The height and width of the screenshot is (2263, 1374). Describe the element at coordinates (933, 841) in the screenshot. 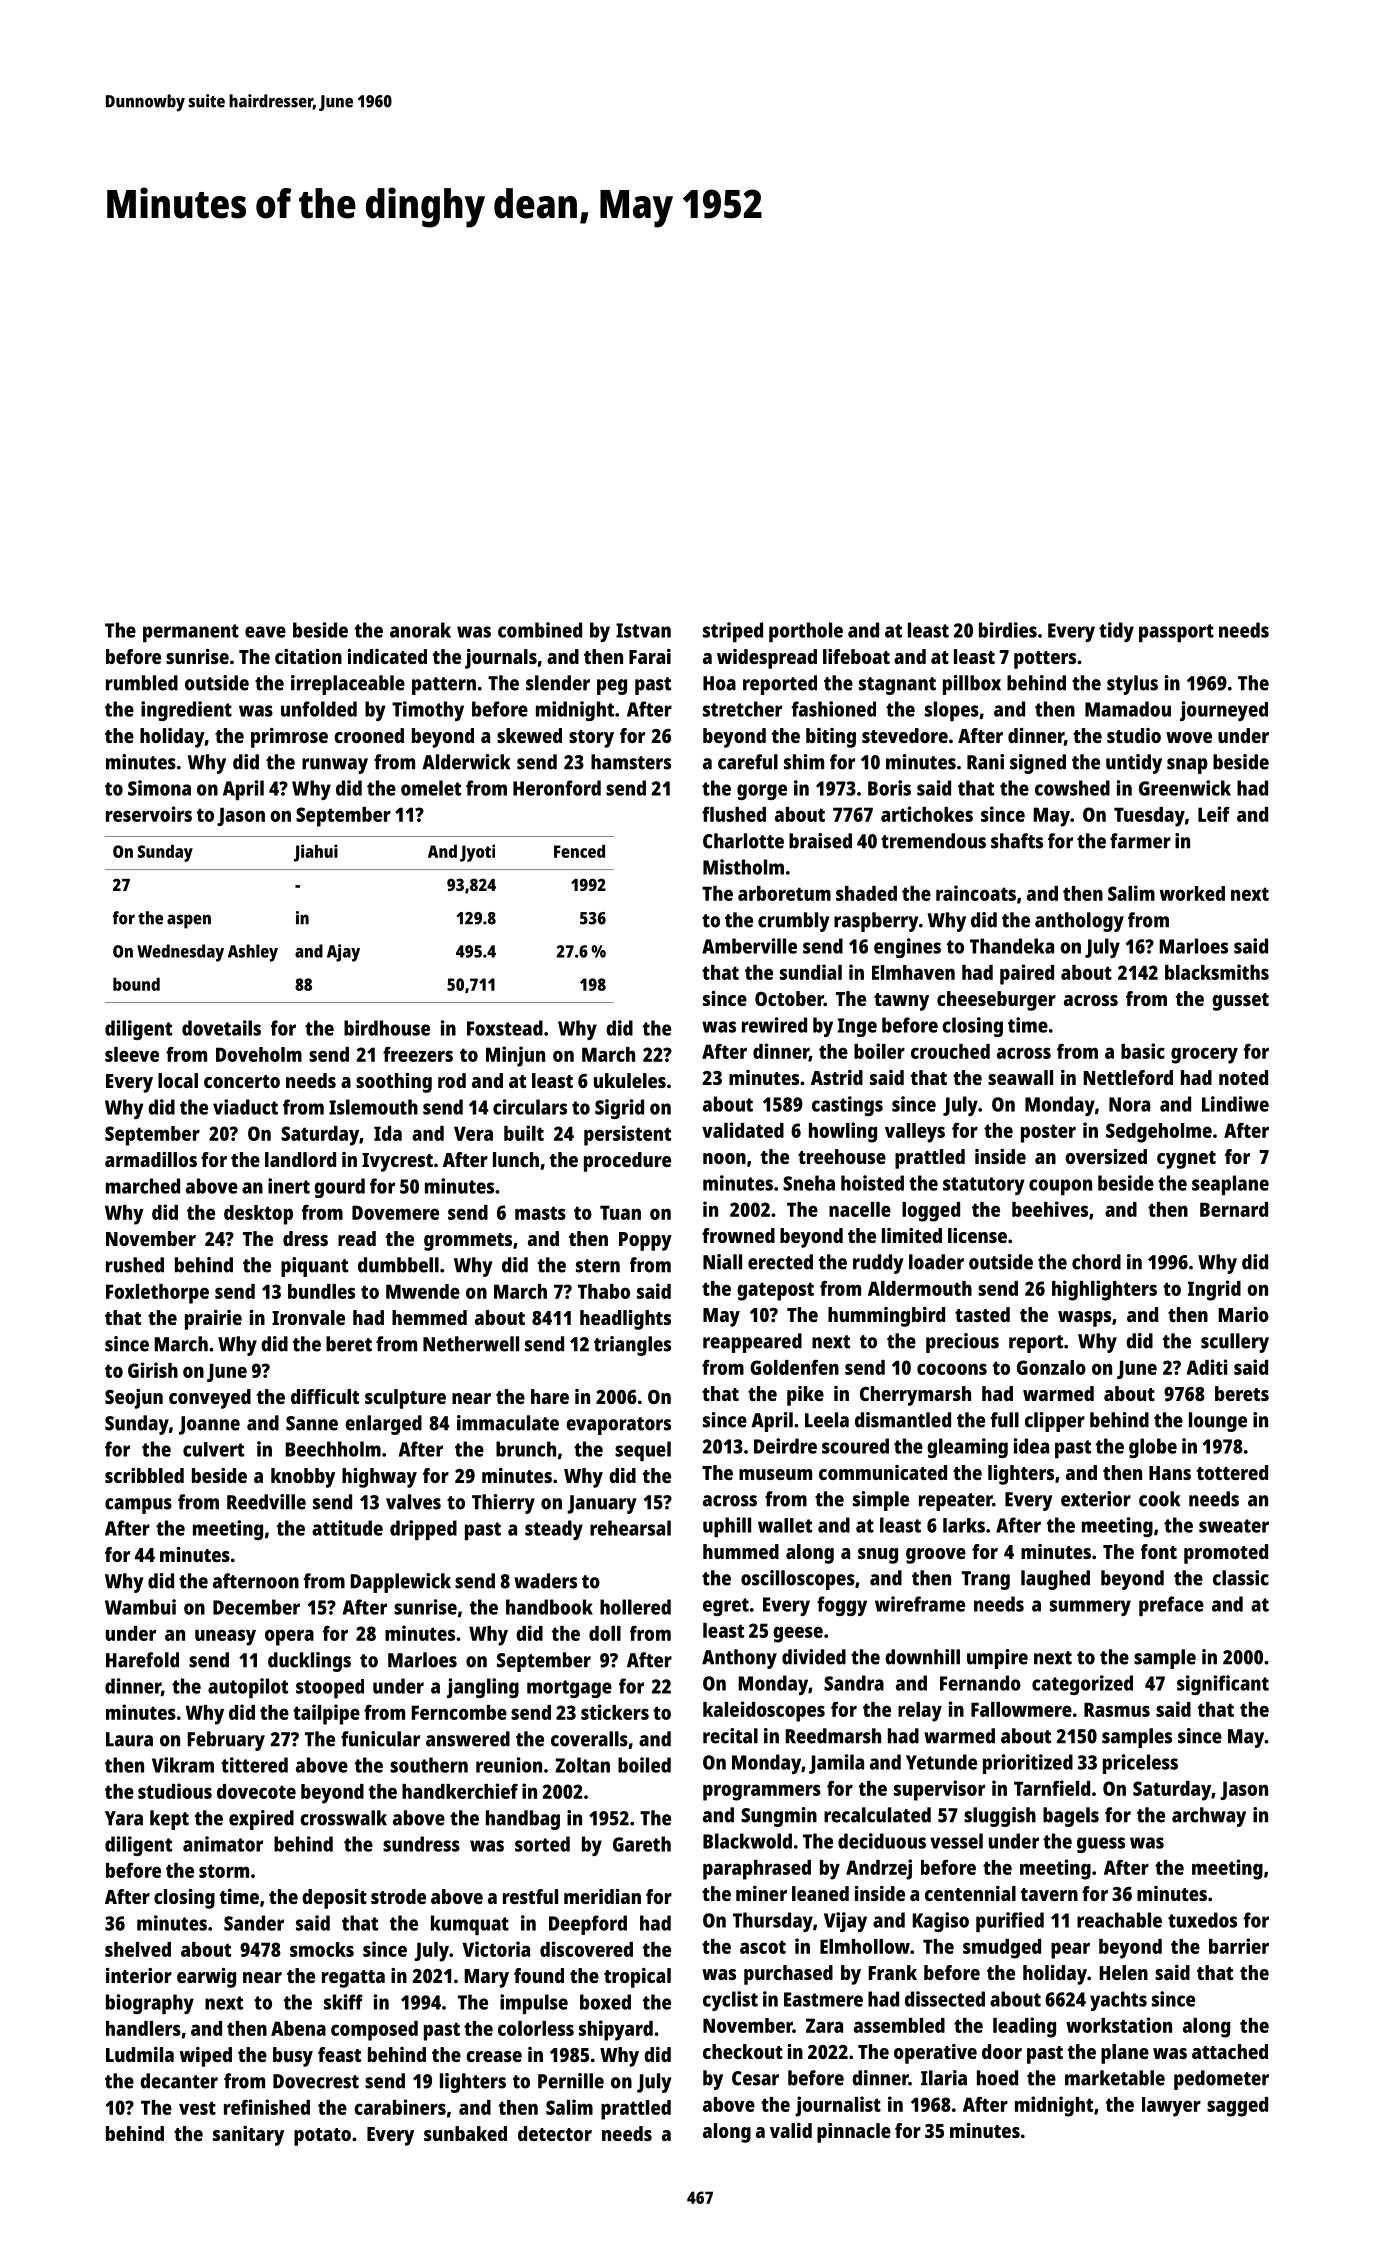

I see `tremendous` at that location.
